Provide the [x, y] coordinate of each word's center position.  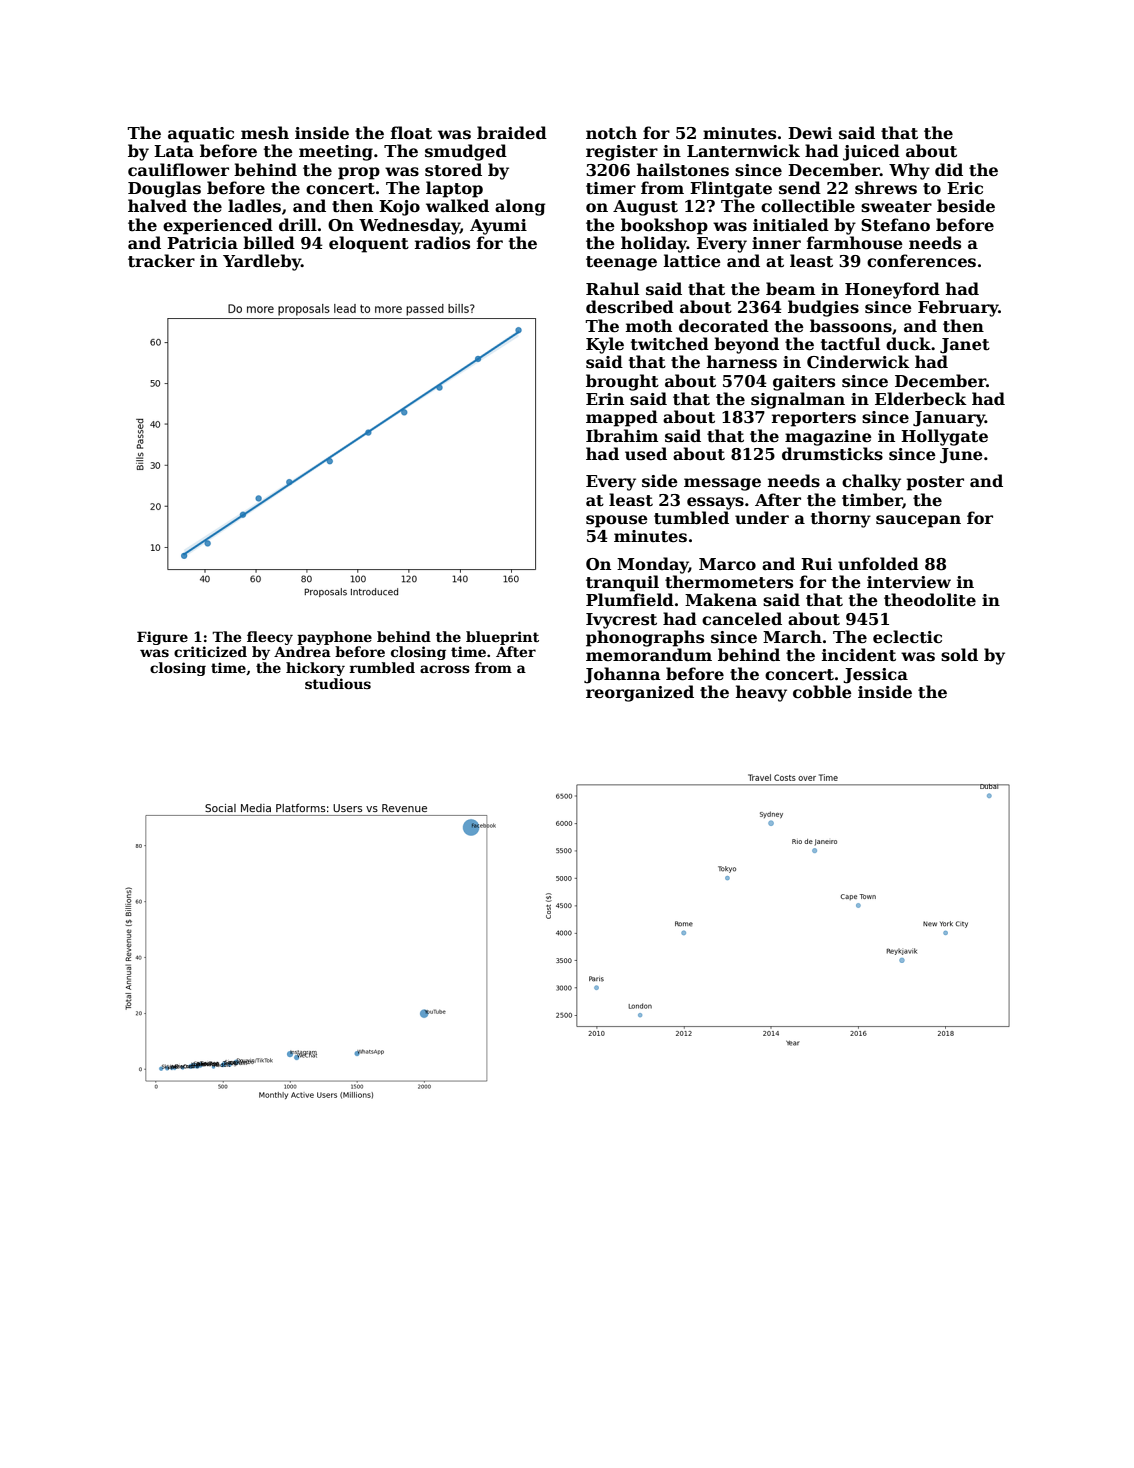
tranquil [622, 583]
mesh [265, 133]
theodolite [930, 600]
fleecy [270, 638]
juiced [871, 152]
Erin [605, 399]
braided [512, 133]
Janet [965, 346]
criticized [210, 651]
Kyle [605, 345]
